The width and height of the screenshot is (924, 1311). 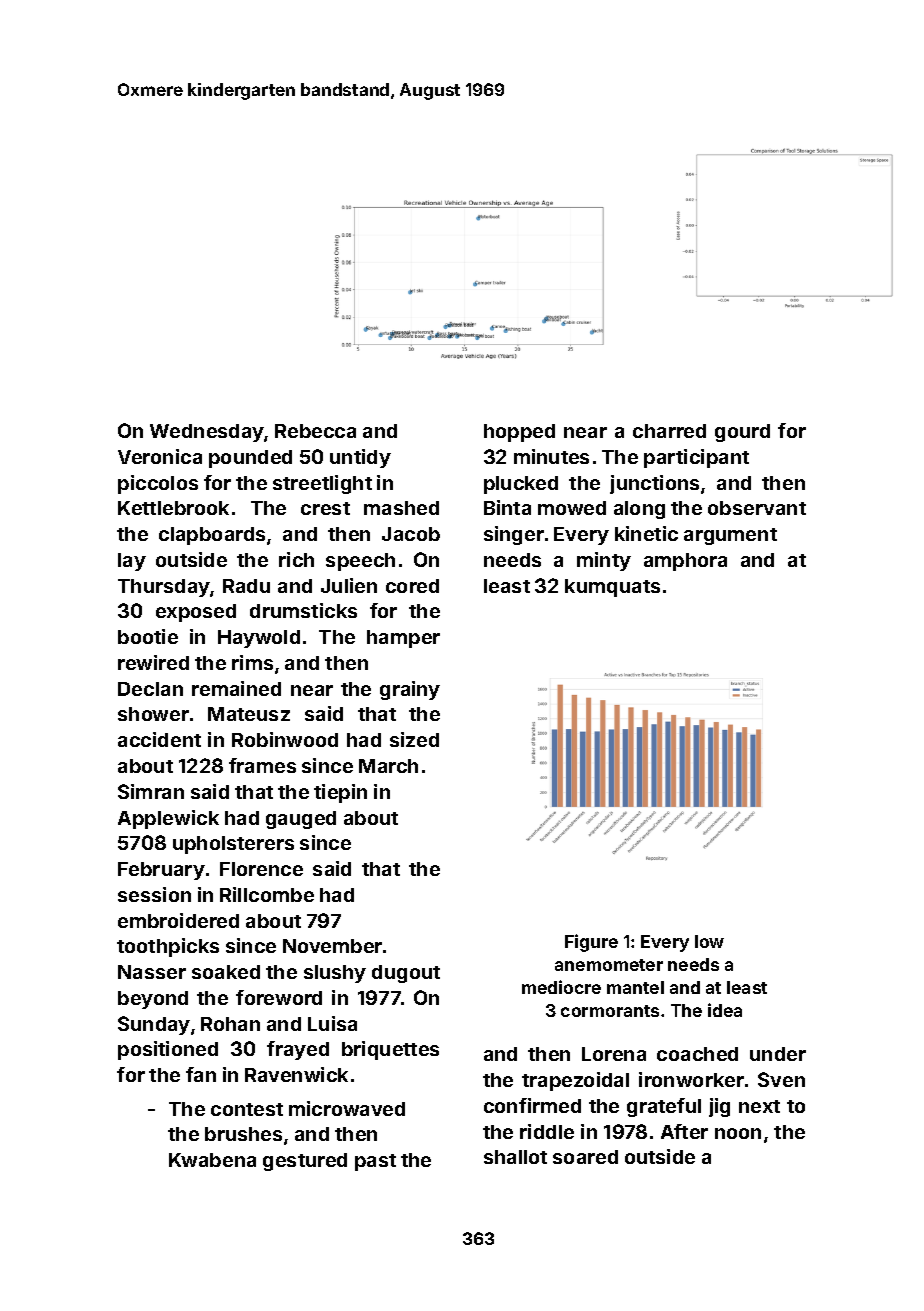 What do you see at coordinates (360, 458) in the screenshot?
I see `untidy` at bounding box center [360, 458].
